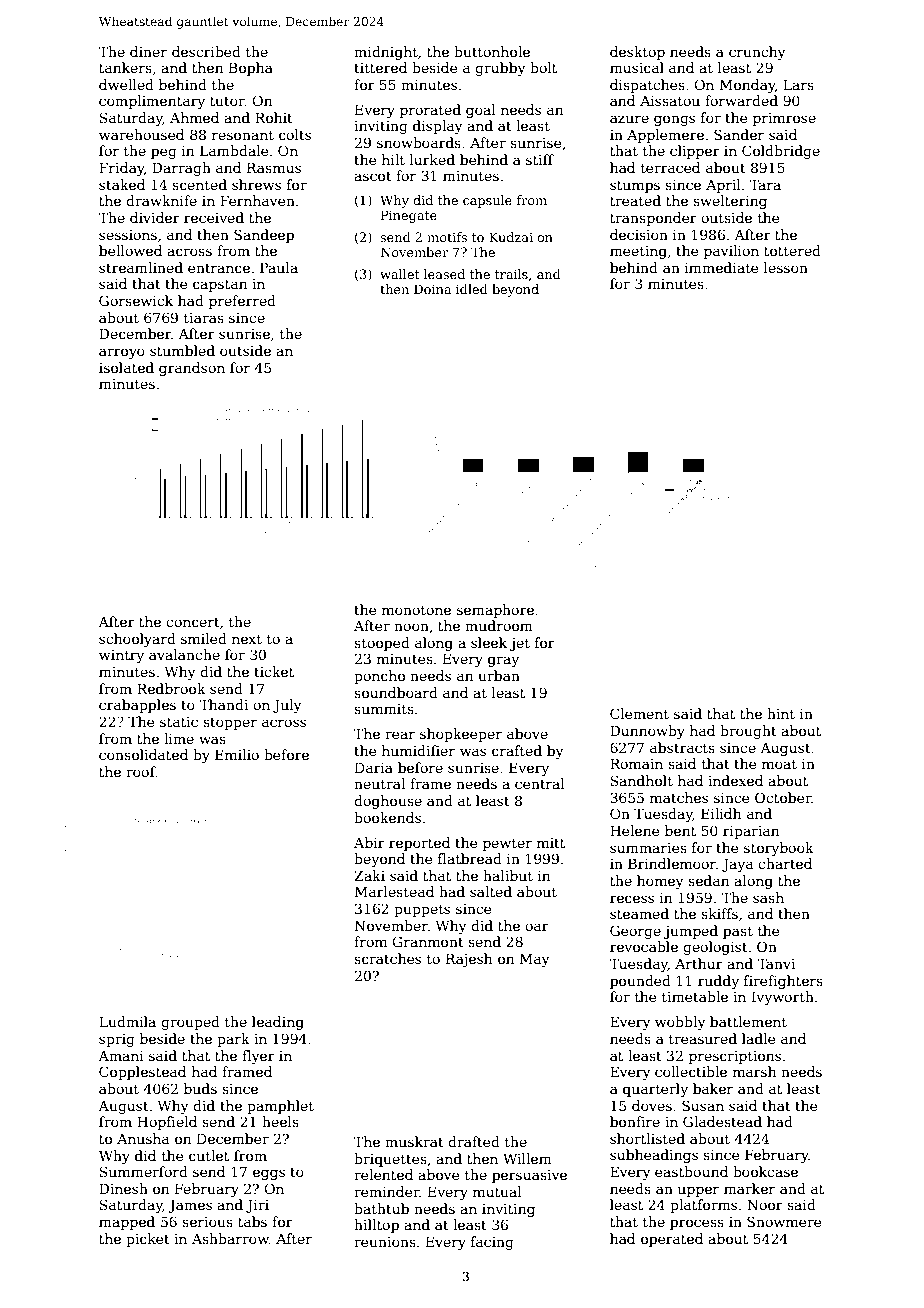 This screenshot has height=1308, width=924. I want to click on dwelled, so click(126, 84).
